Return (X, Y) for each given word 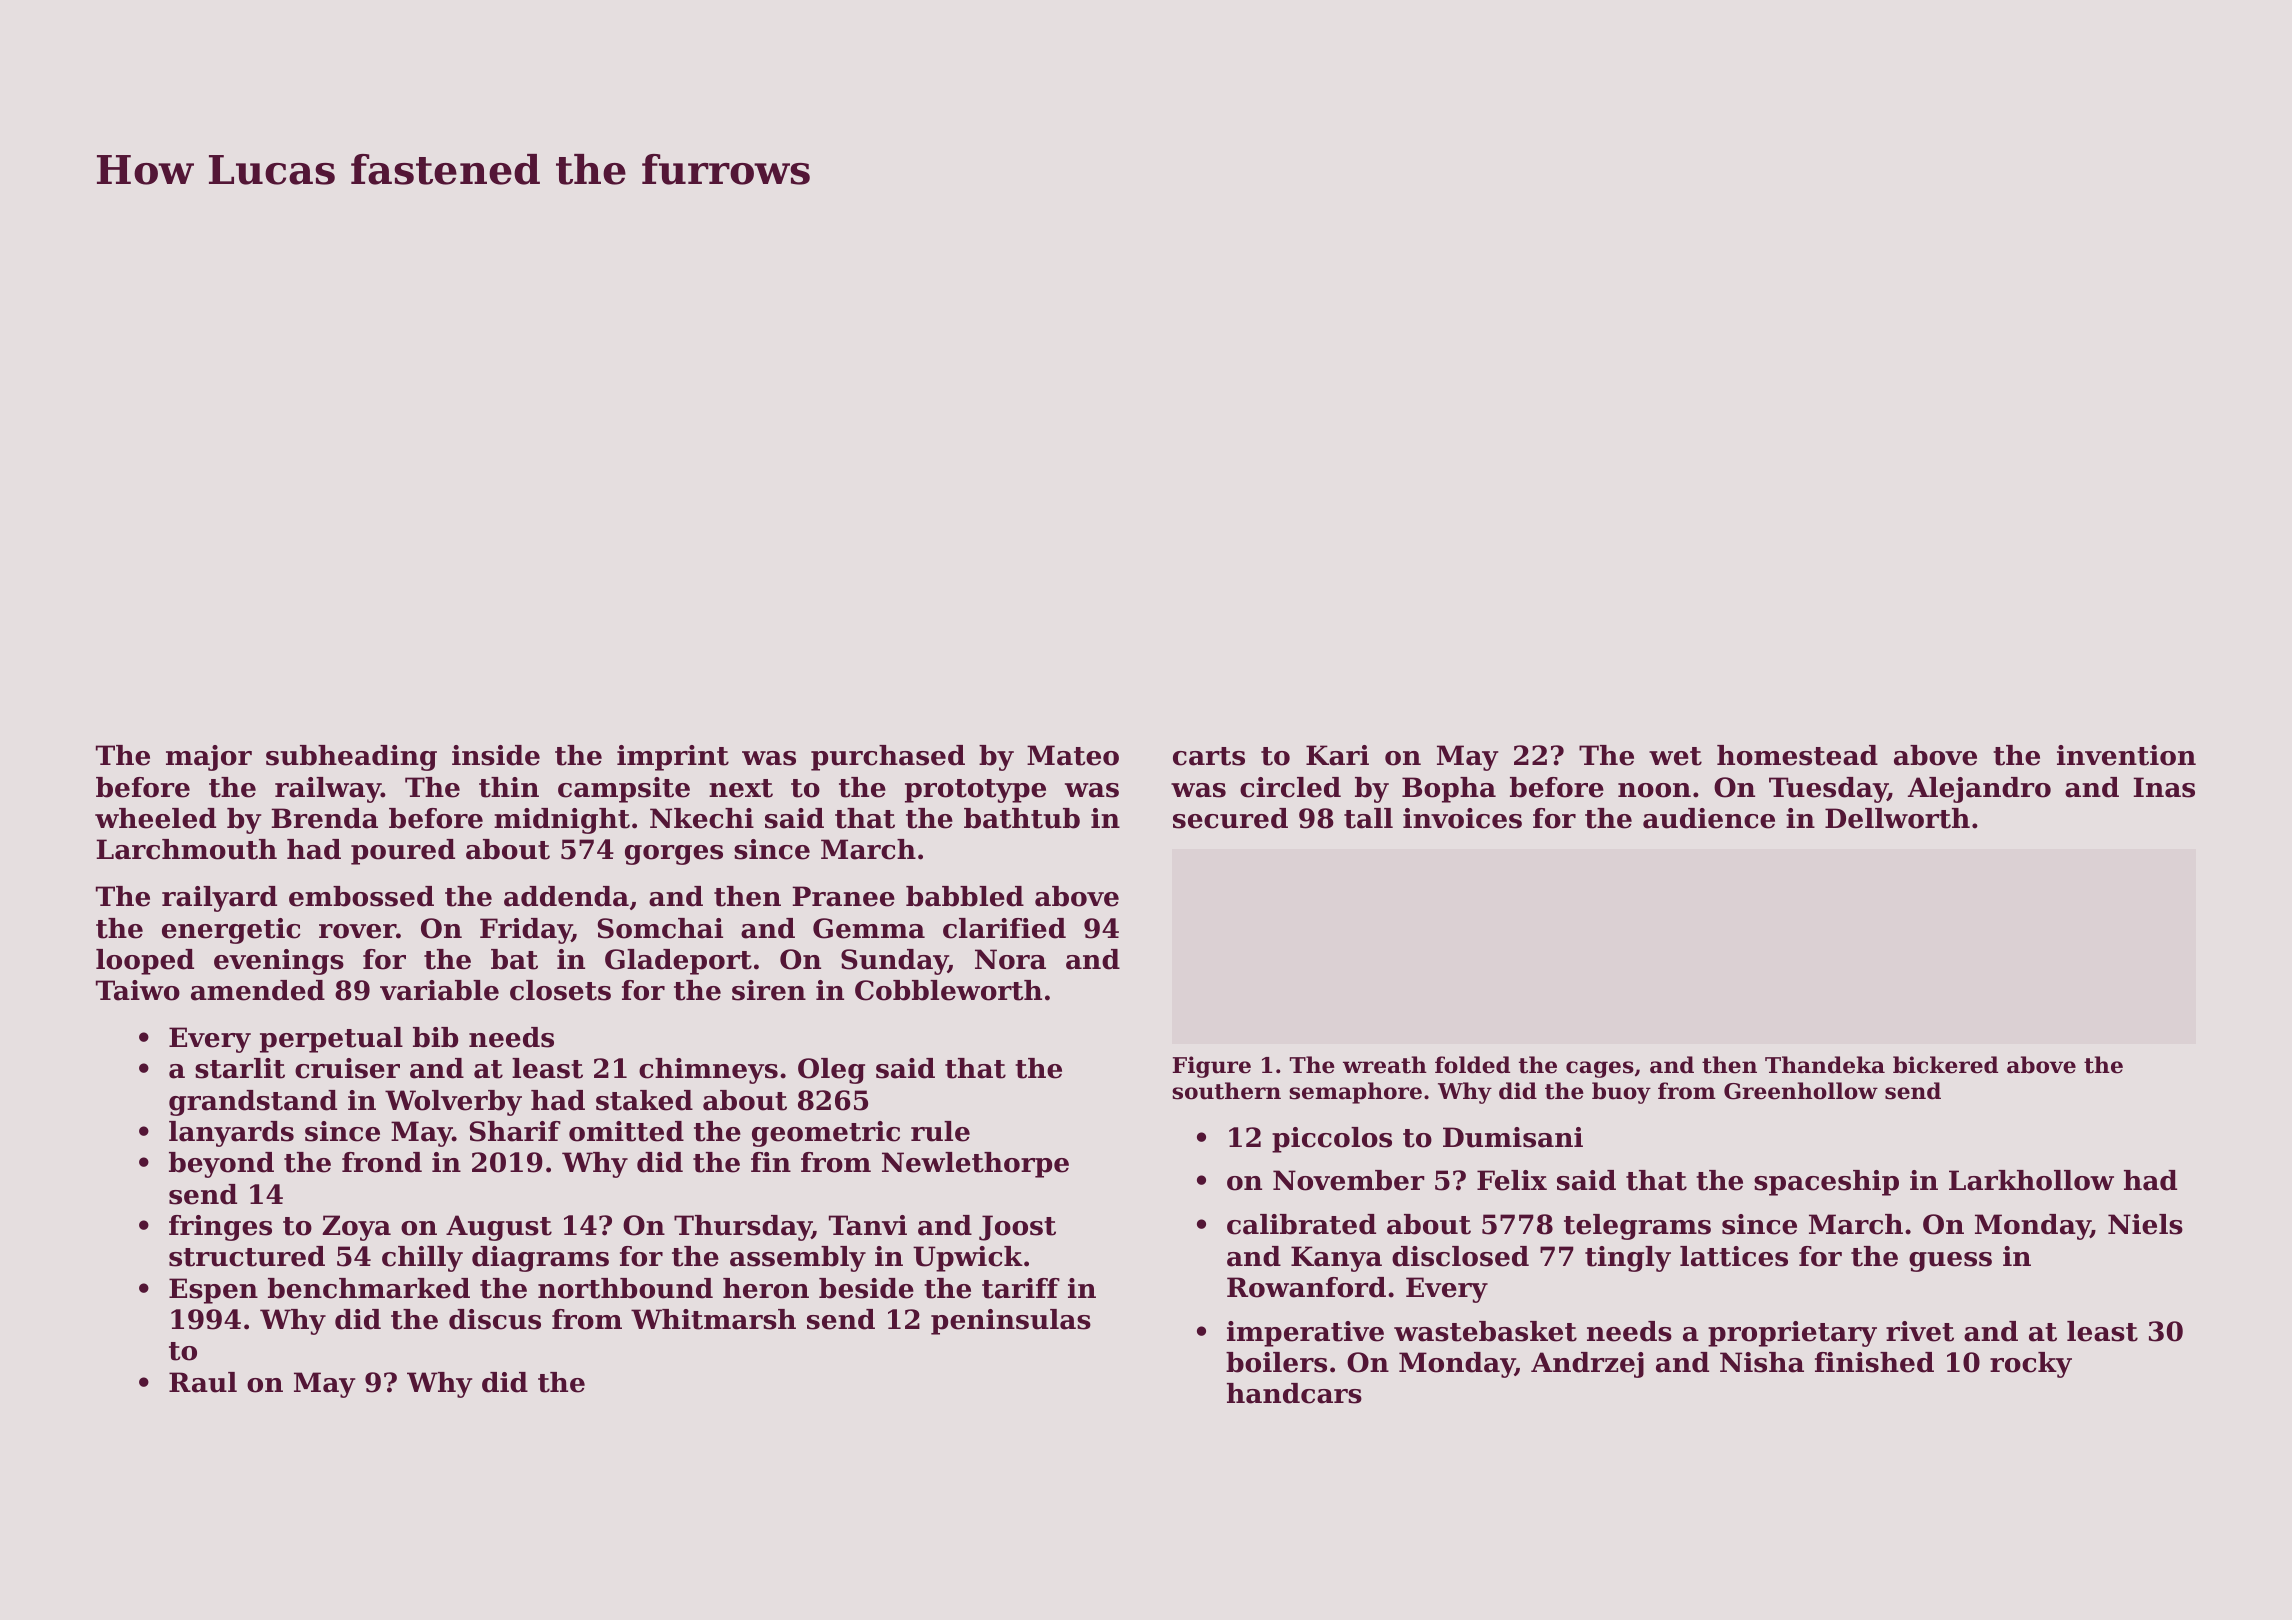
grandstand (253, 1103)
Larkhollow (2031, 1180)
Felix (1512, 1180)
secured (1230, 818)
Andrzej (1587, 1365)
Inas (2164, 787)
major (209, 758)
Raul (203, 1382)
